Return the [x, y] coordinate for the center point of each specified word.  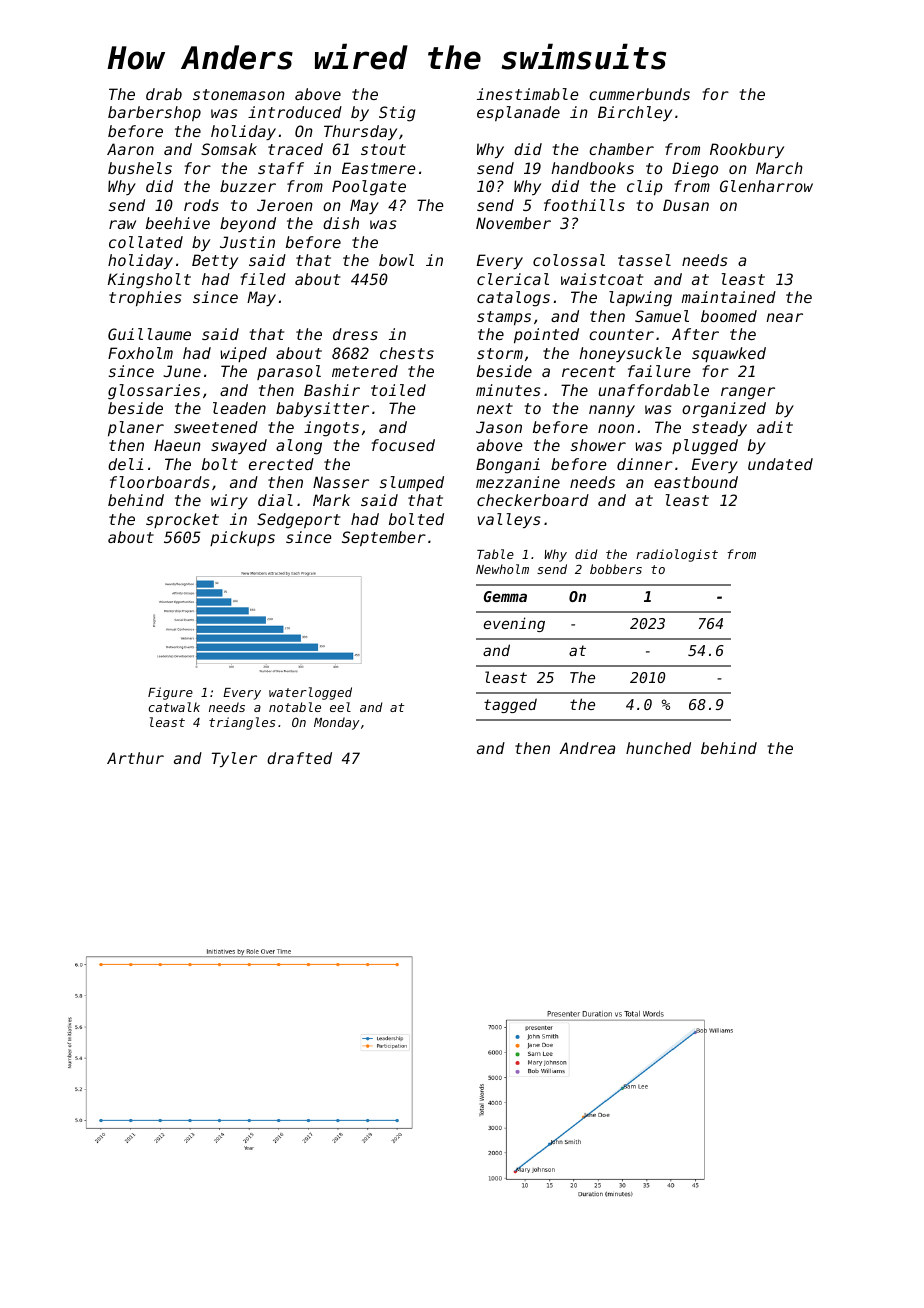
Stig [397, 114]
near [784, 317]
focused [403, 445]
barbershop [154, 113]
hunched [658, 748]
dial [275, 500]
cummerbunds [639, 94]
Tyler [234, 759]
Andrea [587, 748]
